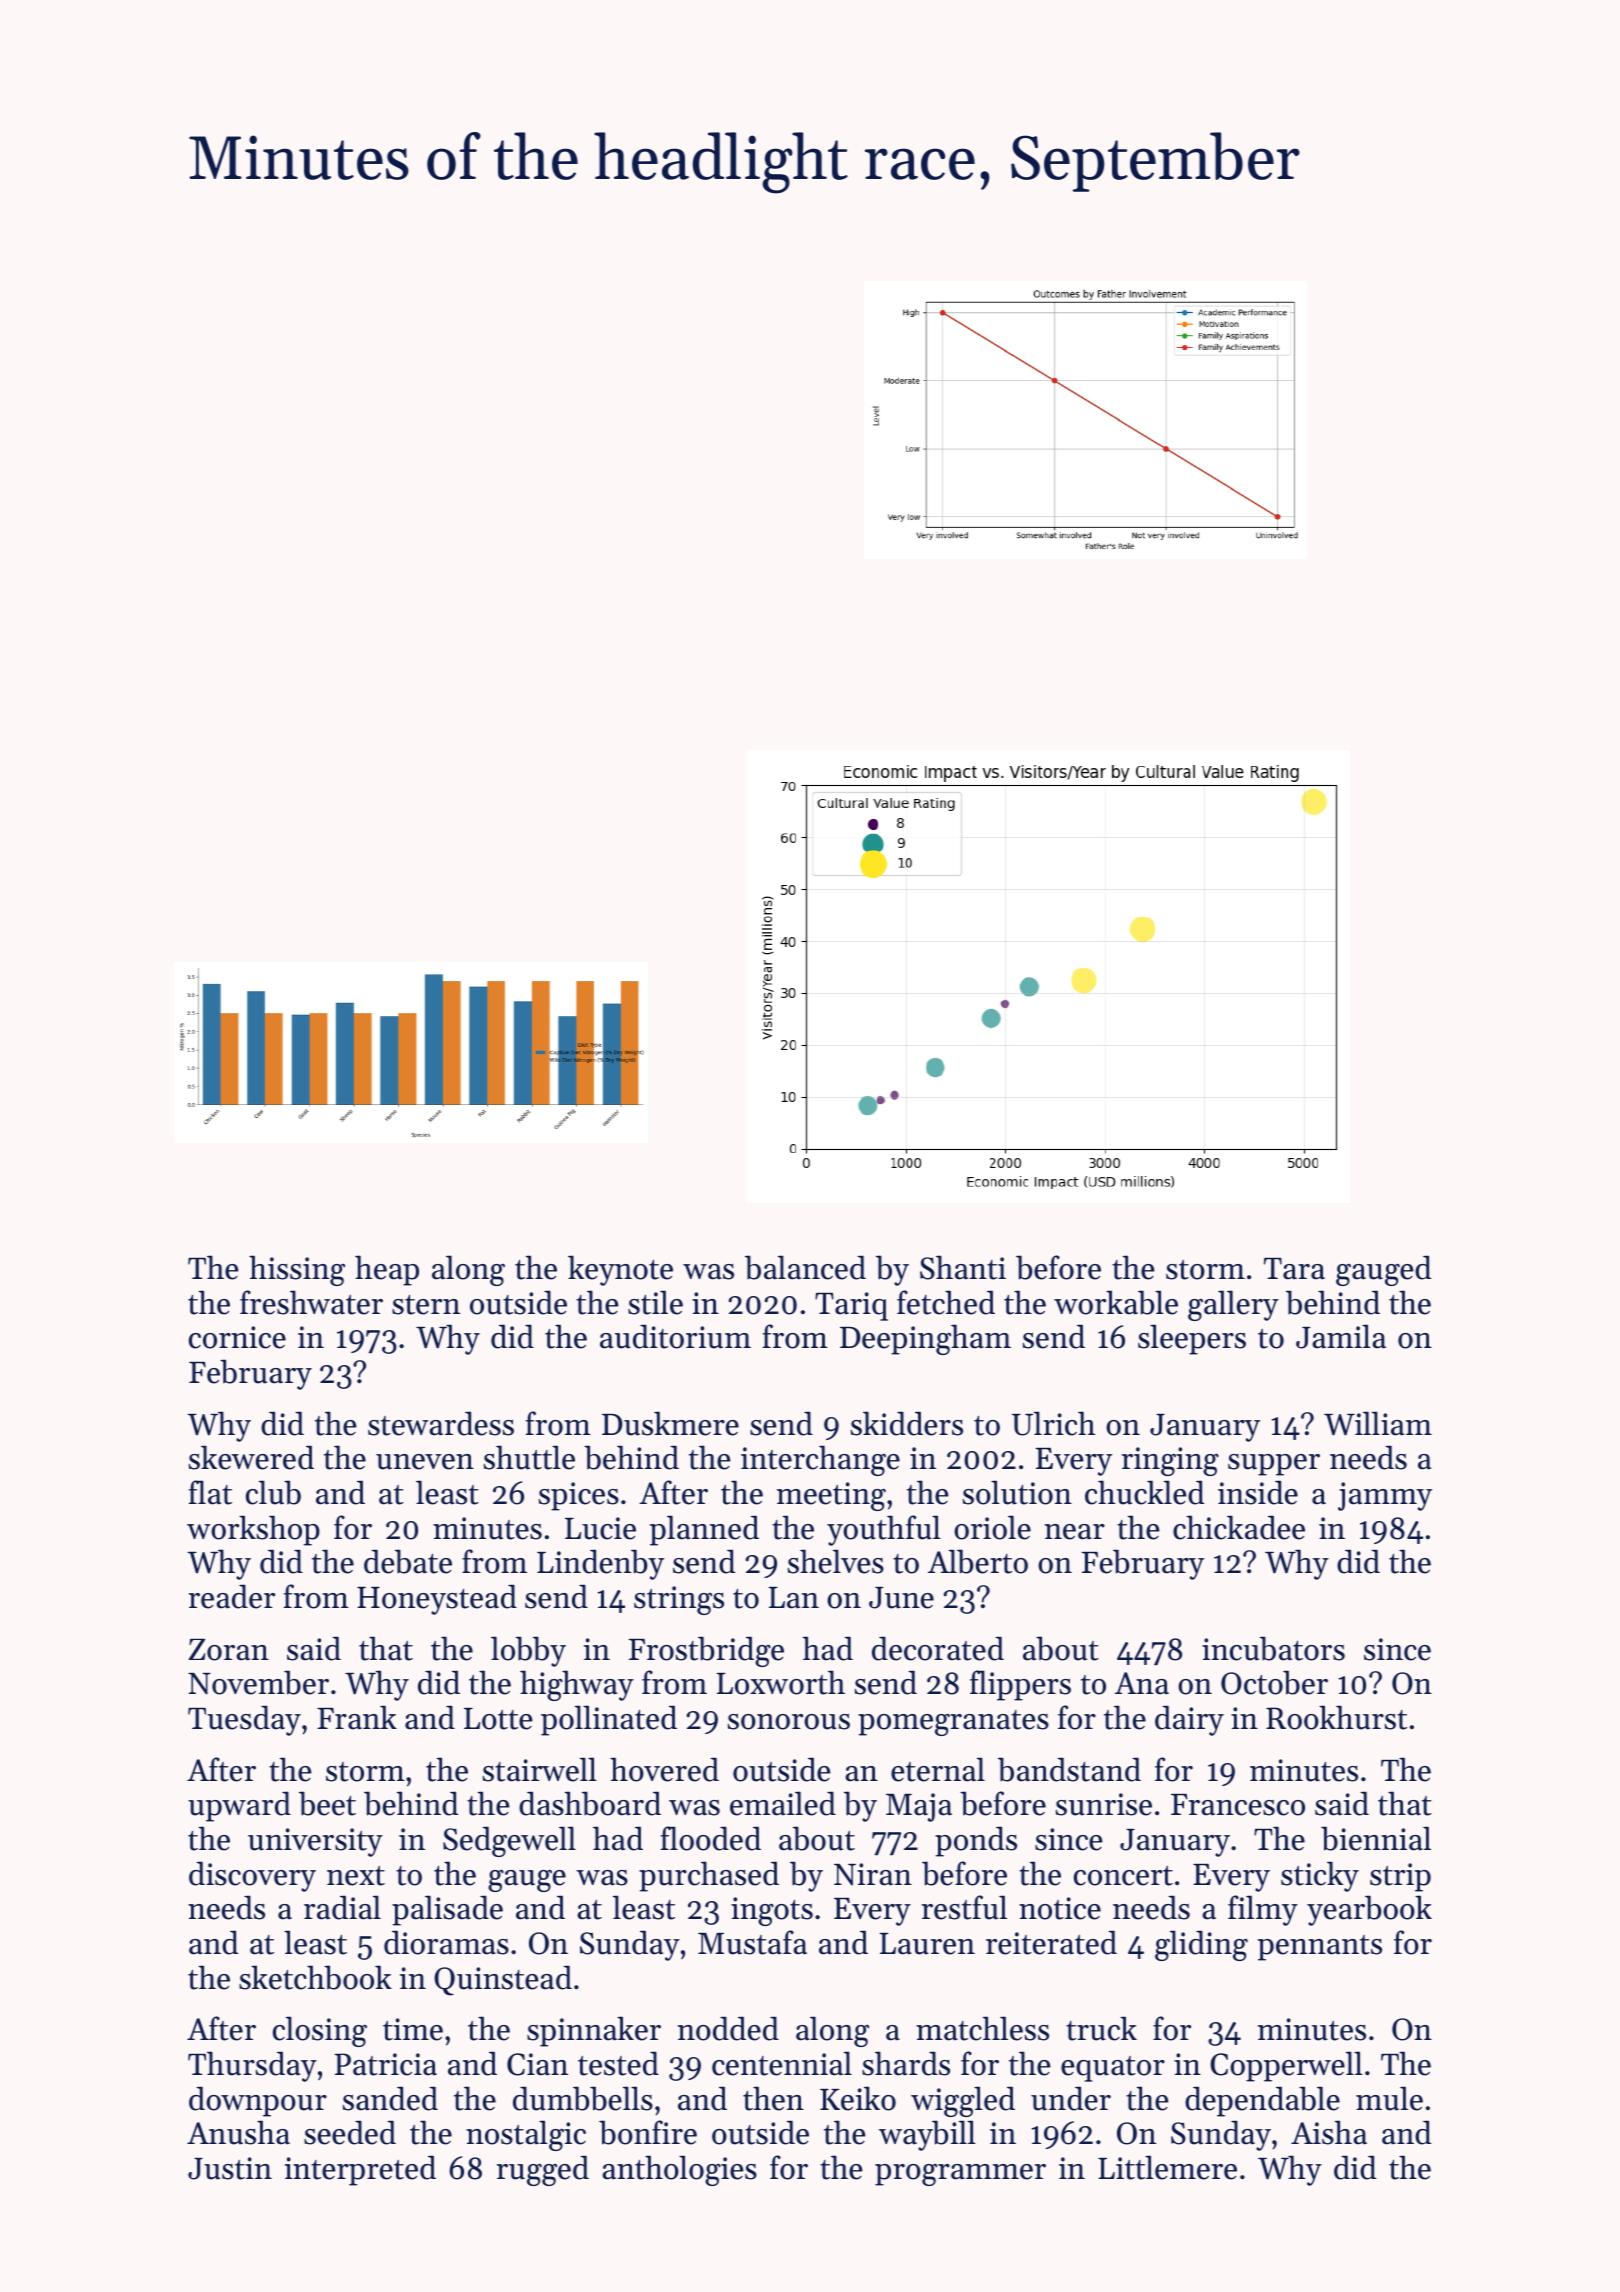 This document has width=1620, height=2292. What do you see at coordinates (1273, 1648) in the document?
I see `incubators` at bounding box center [1273, 1648].
